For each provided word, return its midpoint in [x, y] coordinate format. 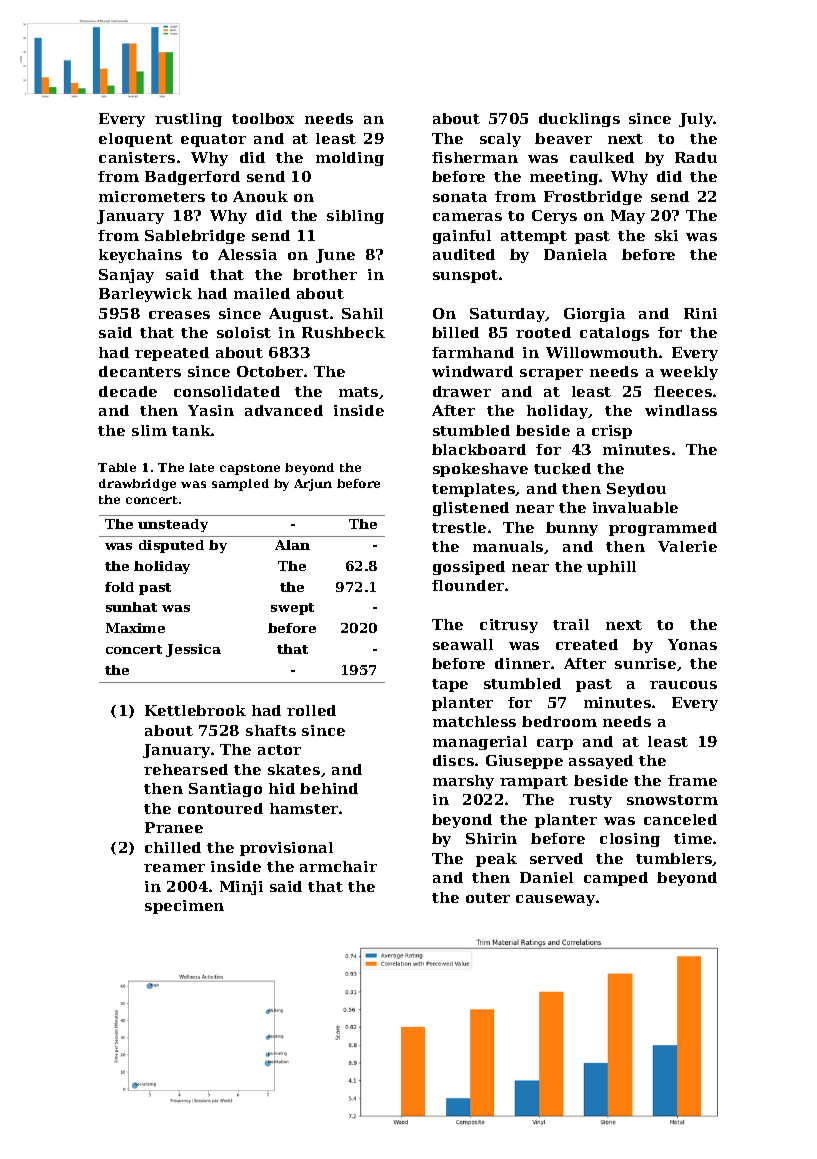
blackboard [479, 449]
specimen [184, 907]
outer [488, 898]
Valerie [687, 546]
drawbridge [137, 485]
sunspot [465, 276]
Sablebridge [195, 237]
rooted [543, 332]
